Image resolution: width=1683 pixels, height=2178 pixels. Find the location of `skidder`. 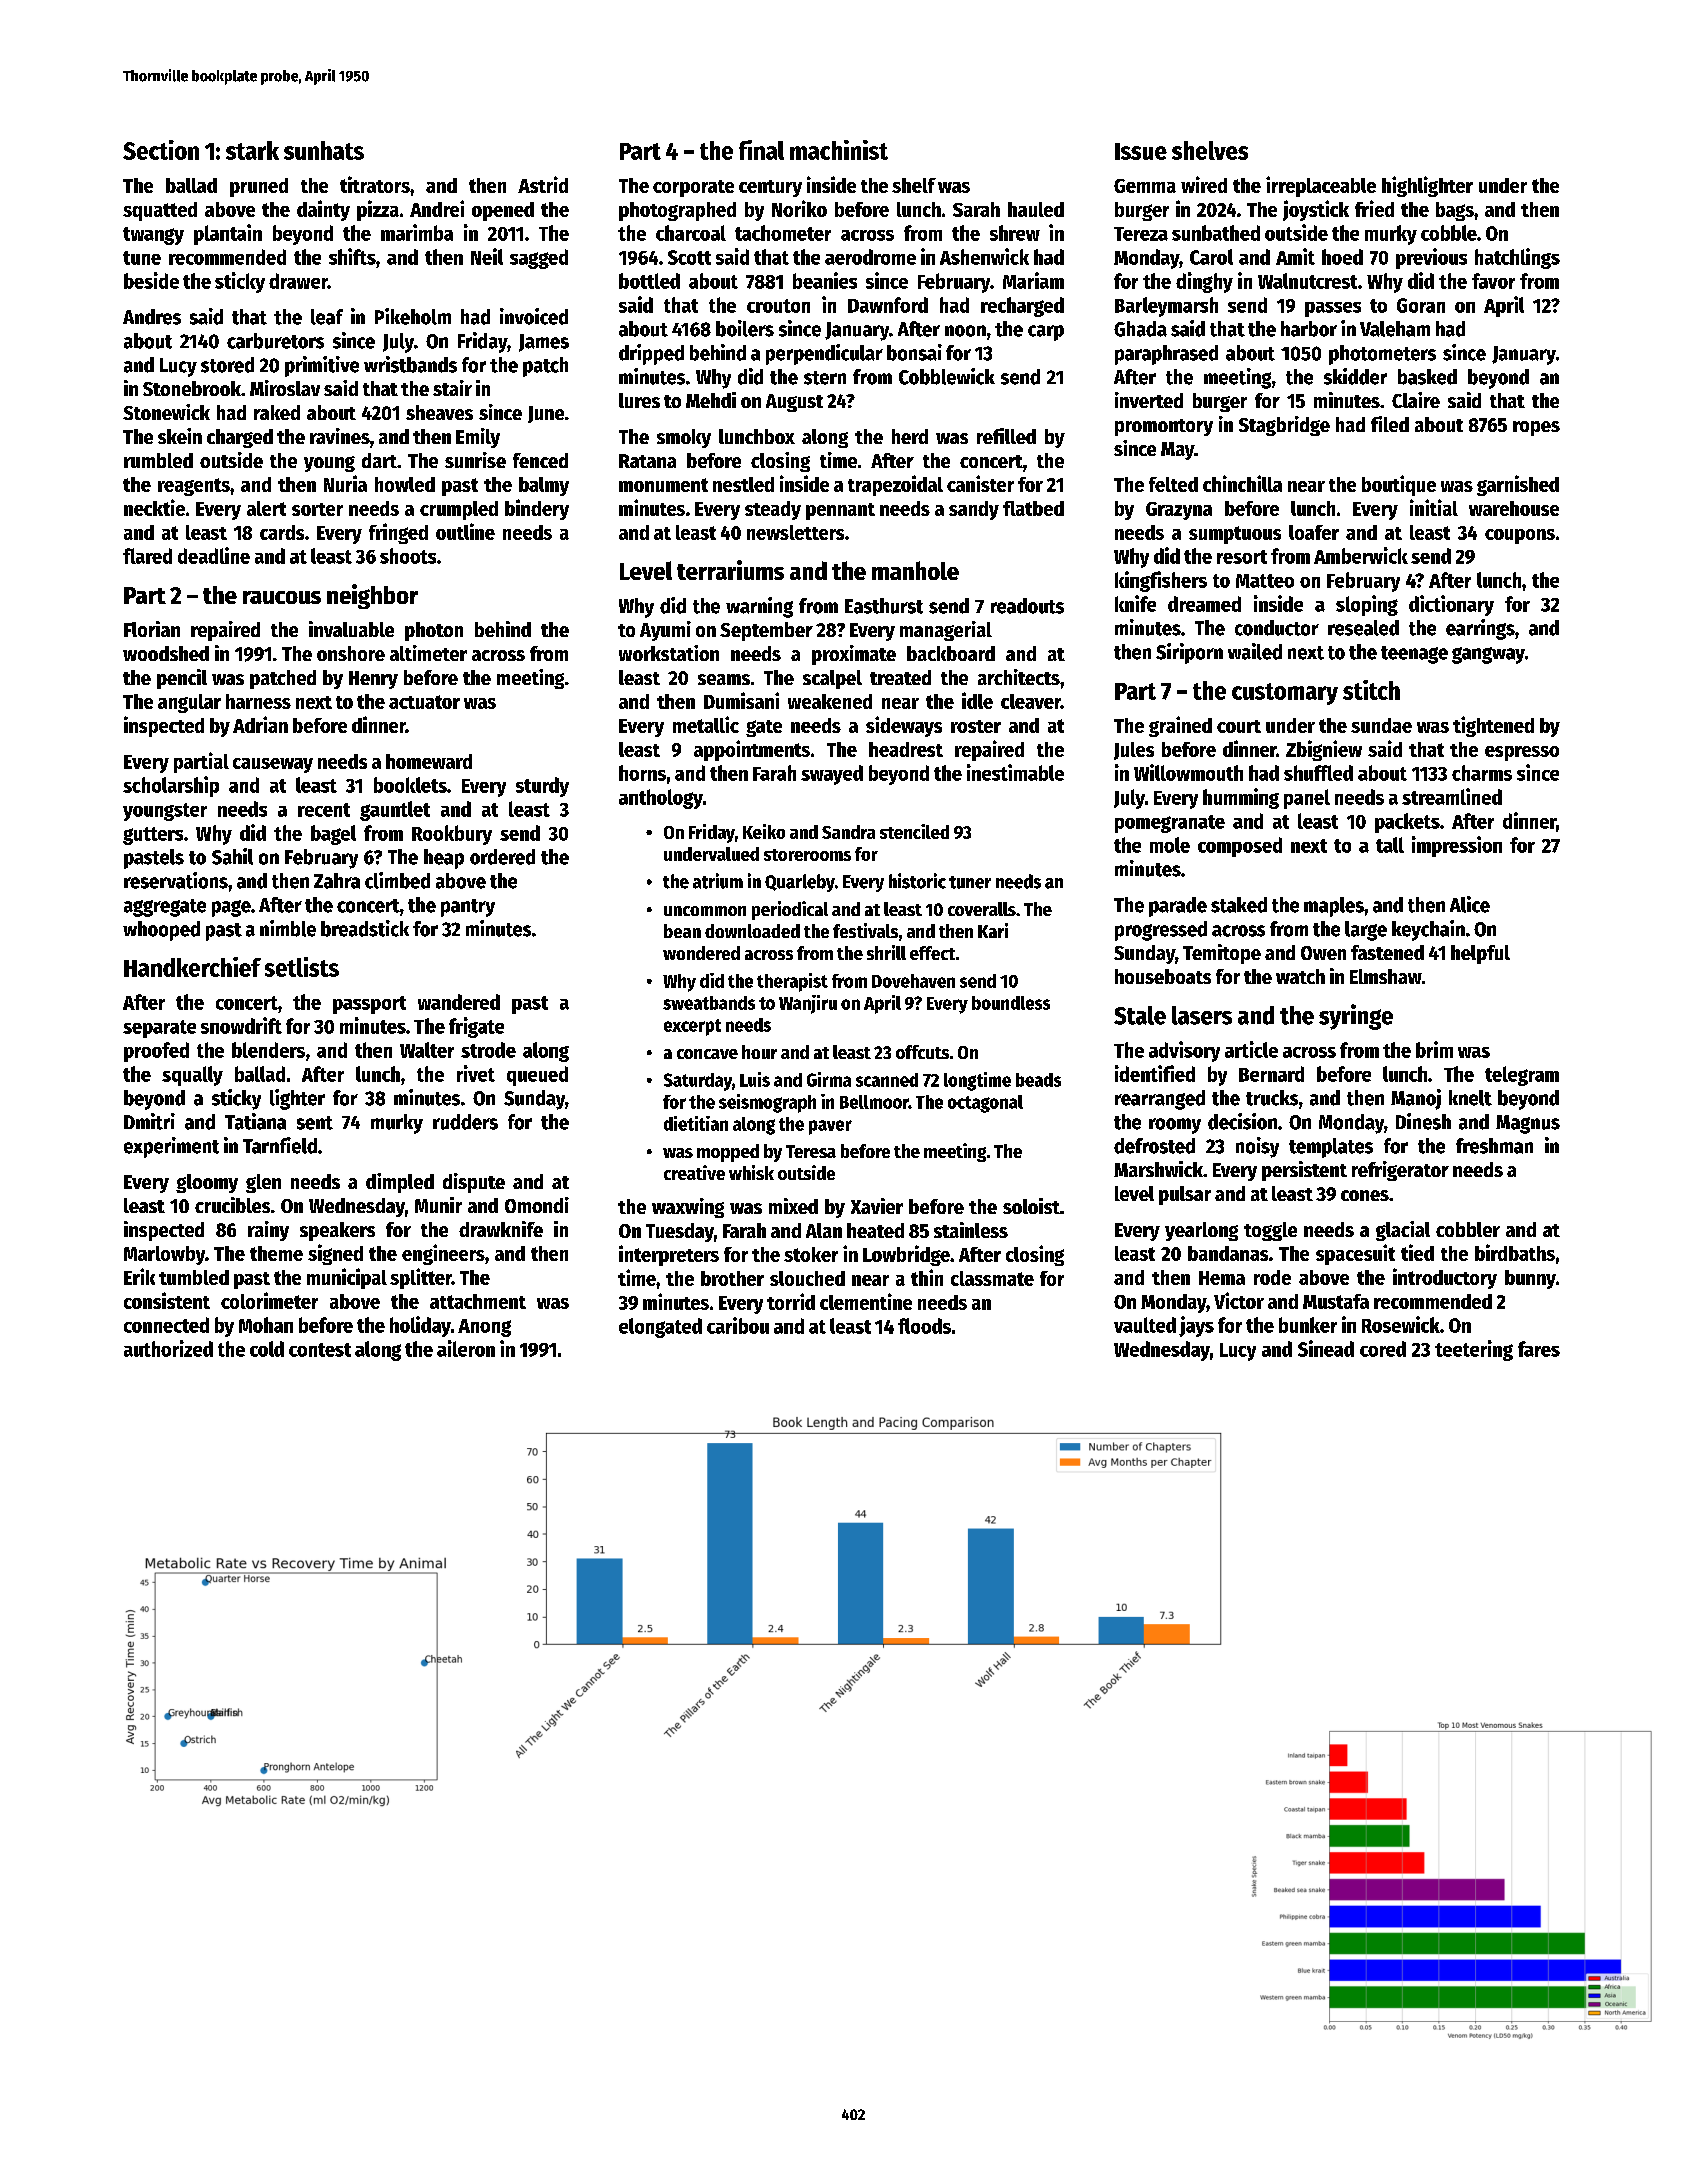

skidder is located at coordinates (1355, 376).
